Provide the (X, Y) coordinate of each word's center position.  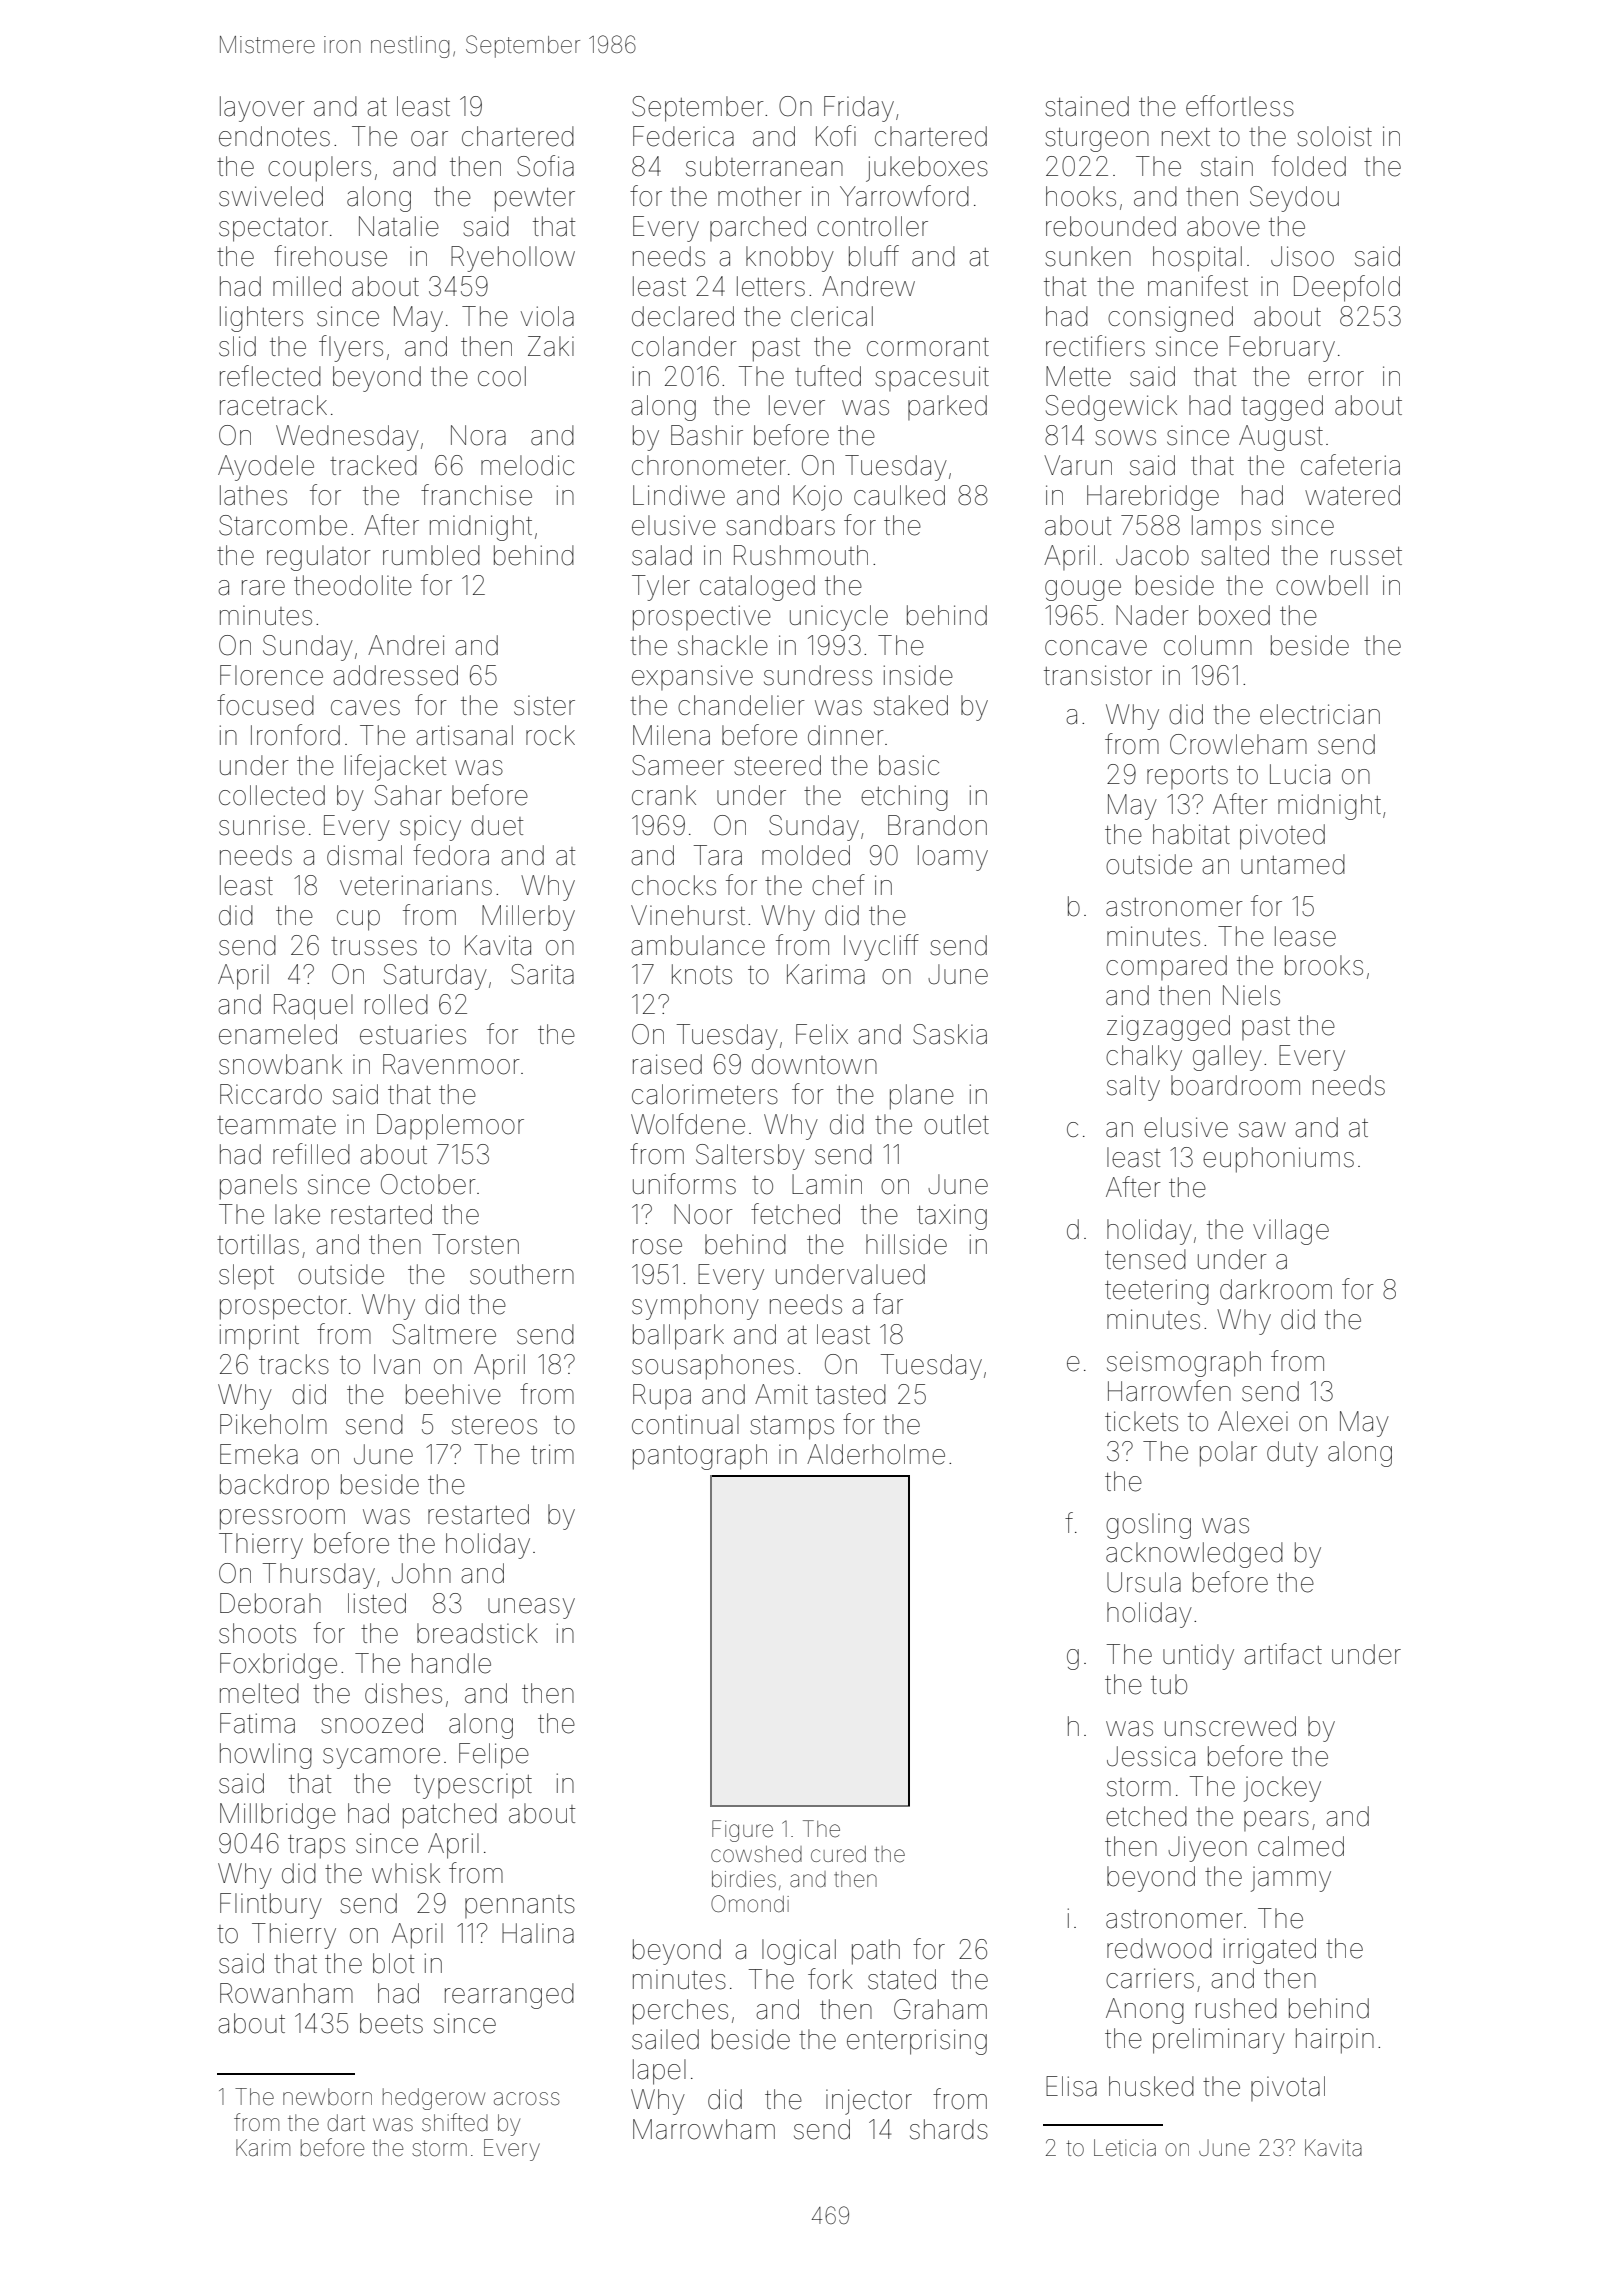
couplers (319, 169)
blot (393, 1963)
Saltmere (444, 1334)
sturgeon (1097, 140)
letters (771, 286)
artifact (1283, 1654)
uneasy (531, 1608)
